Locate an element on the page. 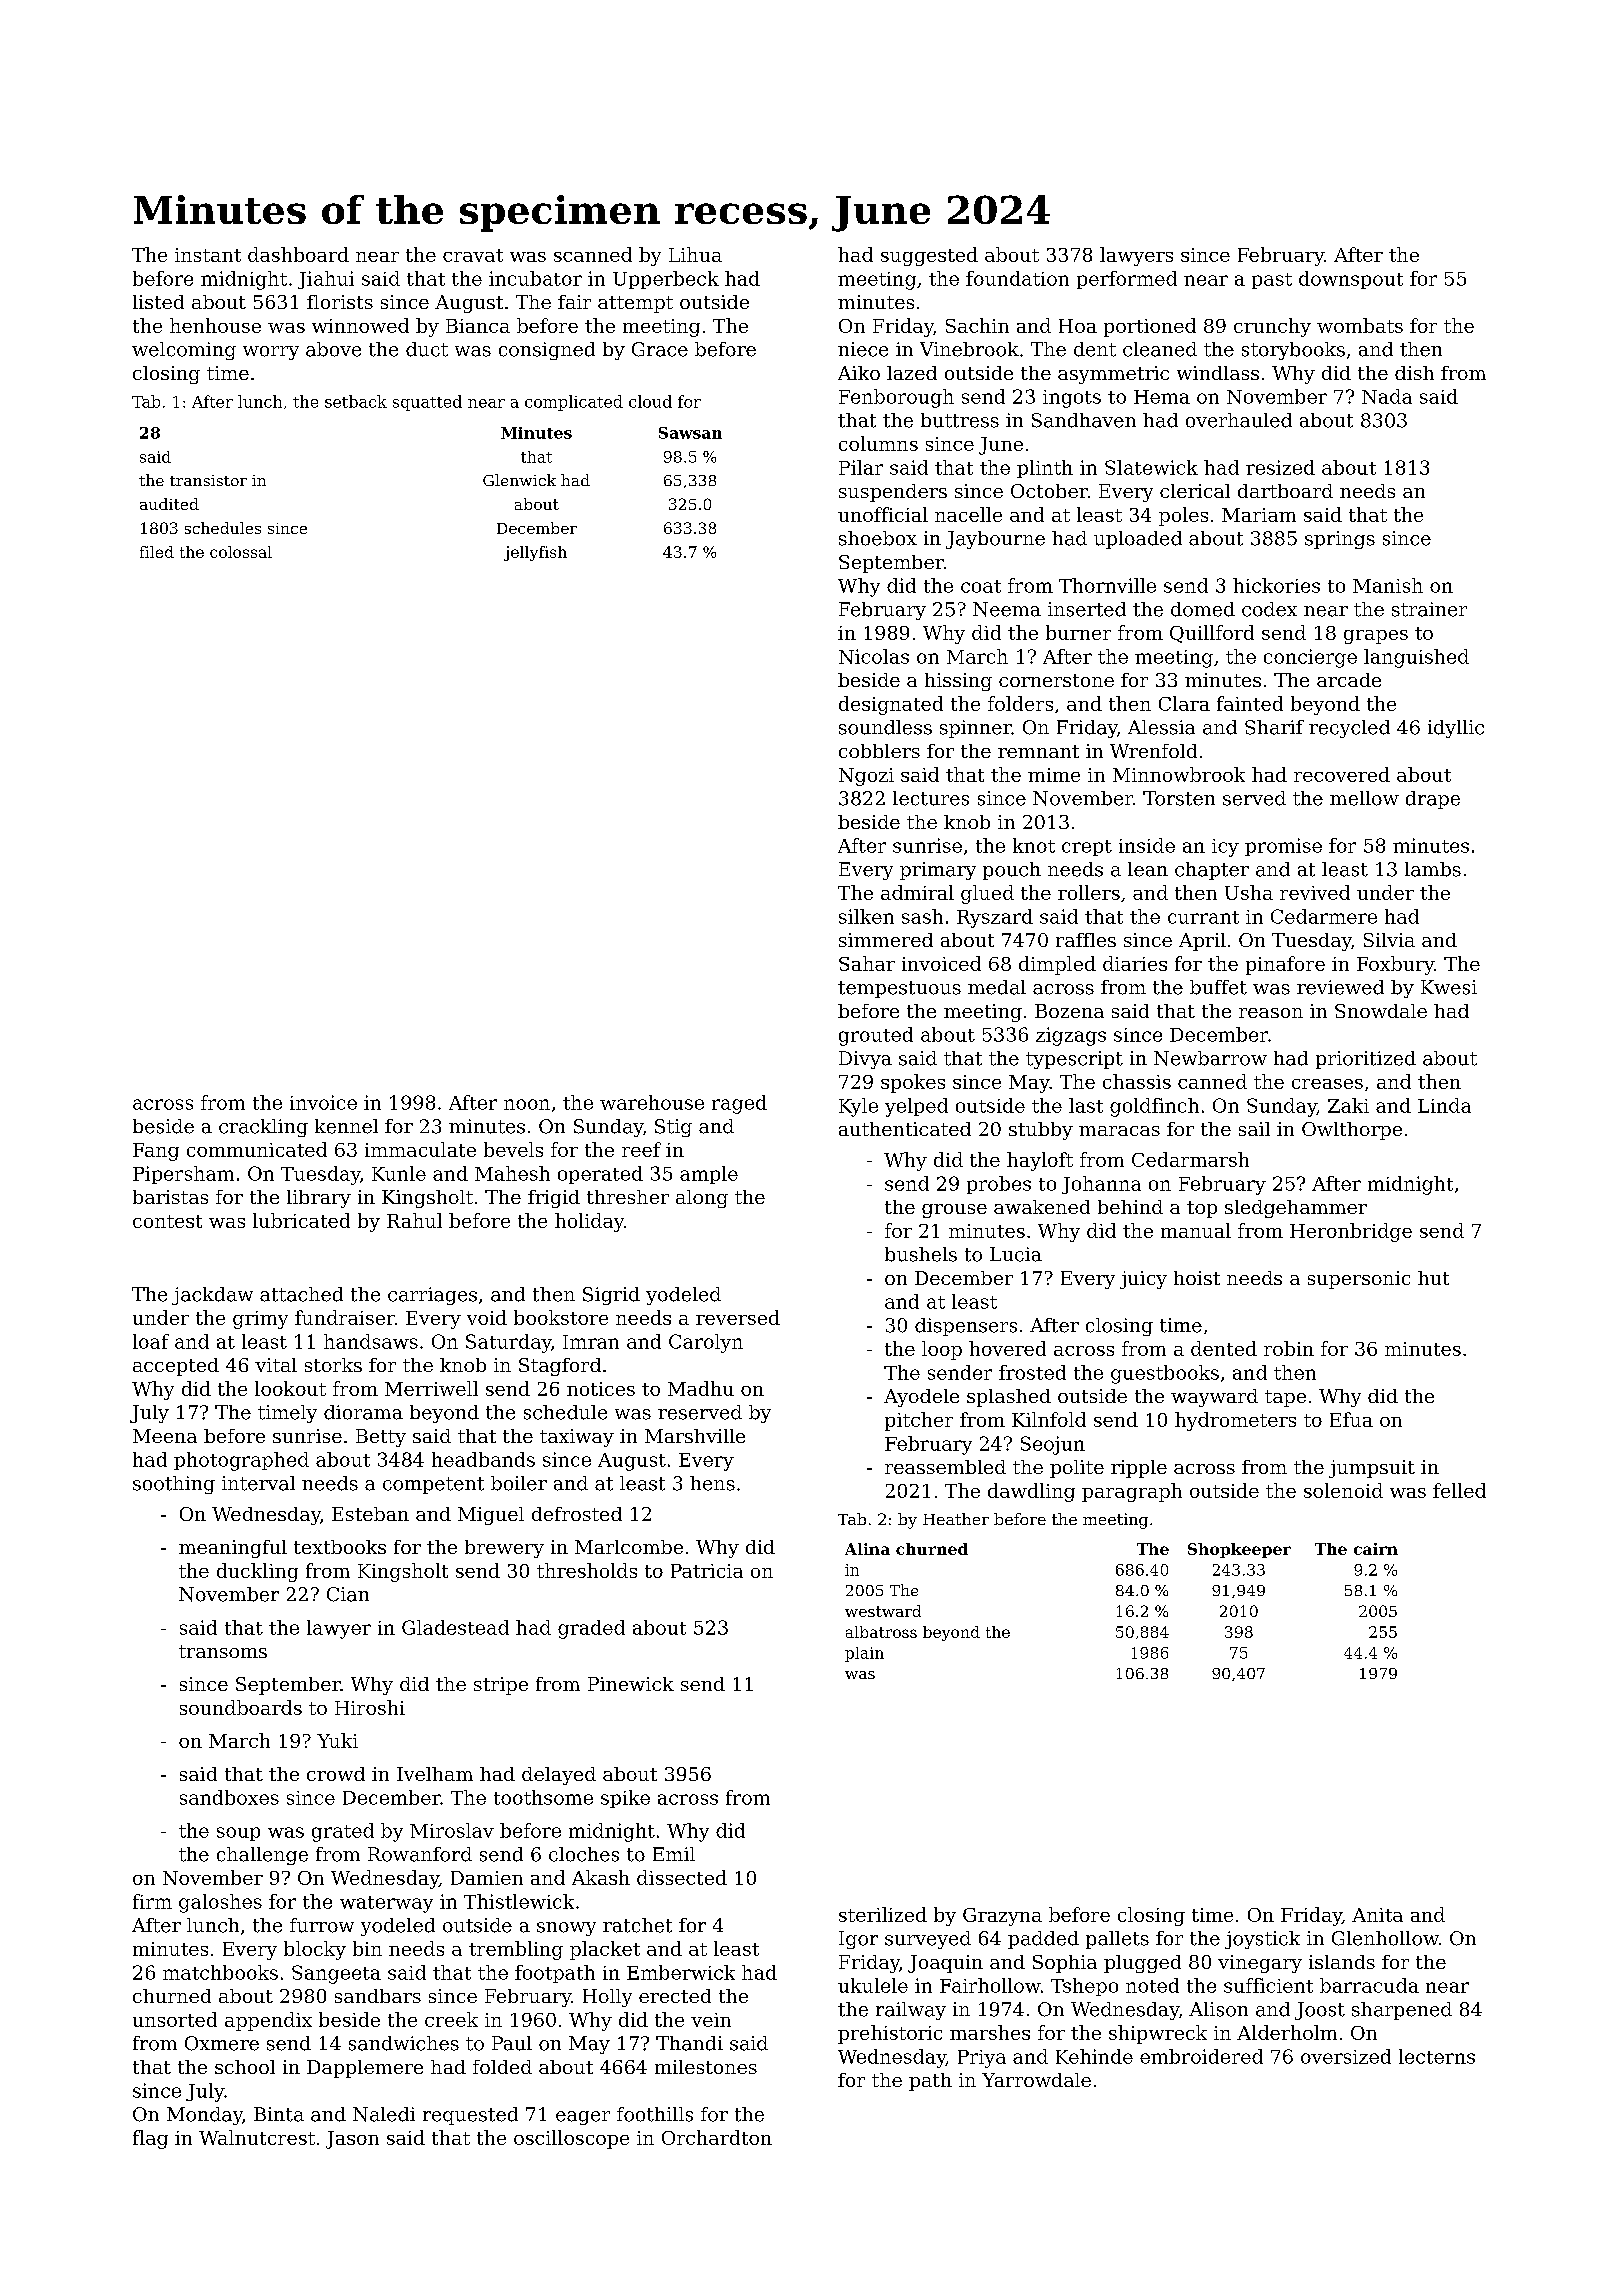 This image has height=2292, width=1620. appendix is located at coordinates (268, 2021).
